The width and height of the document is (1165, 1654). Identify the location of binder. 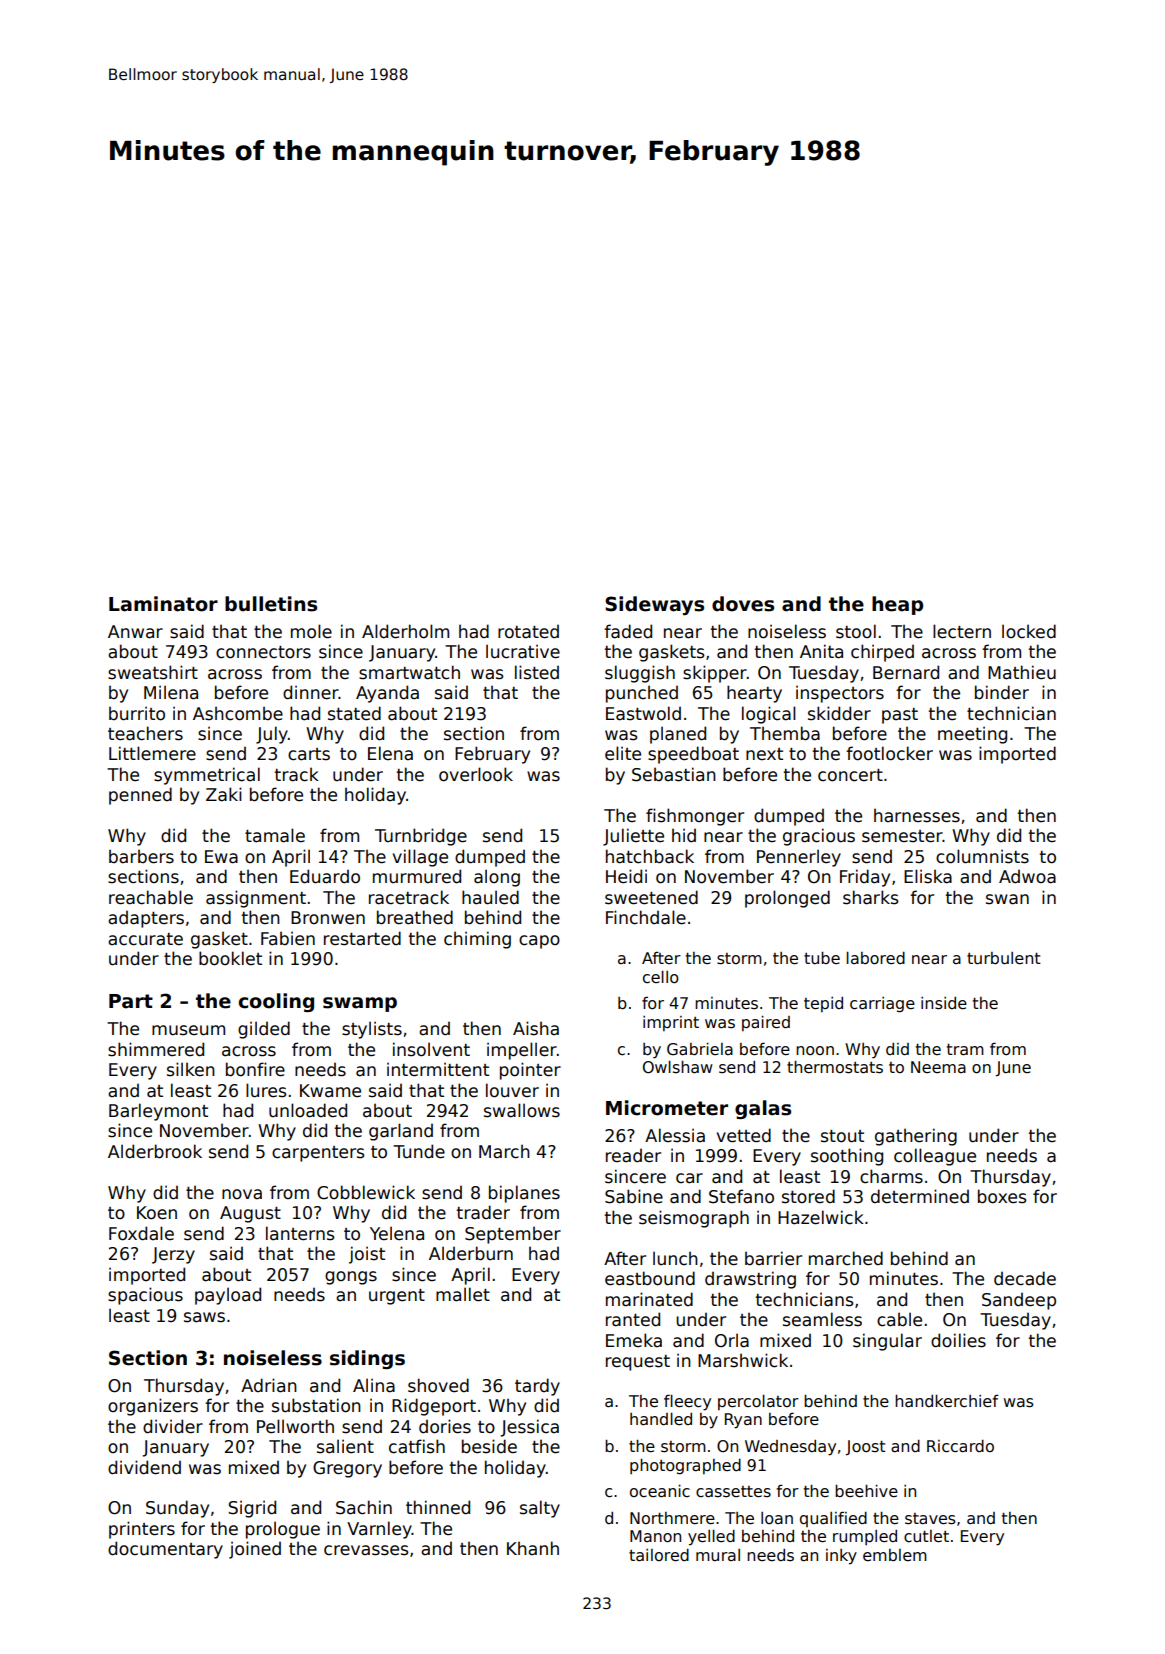
(1002, 692).
